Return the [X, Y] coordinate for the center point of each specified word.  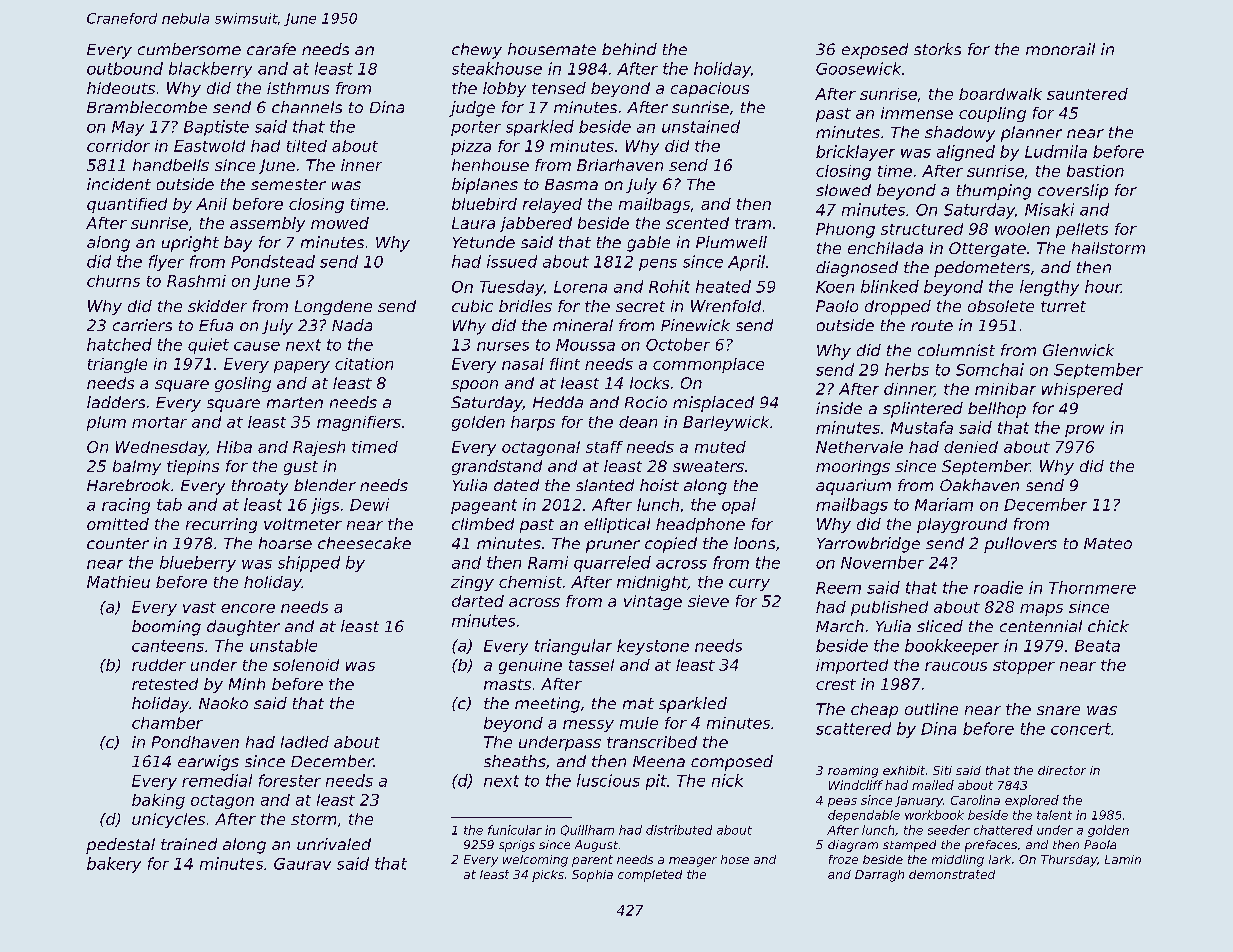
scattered [853, 728]
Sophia [592, 876]
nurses [503, 346]
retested [165, 684]
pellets [1082, 230]
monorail [1060, 49]
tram [753, 223]
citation [364, 364]
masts [507, 684]
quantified [127, 205]
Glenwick [1078, 350]
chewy [477, 51]
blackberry [210, 70]
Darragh [879, 876]
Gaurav [302, 864]
